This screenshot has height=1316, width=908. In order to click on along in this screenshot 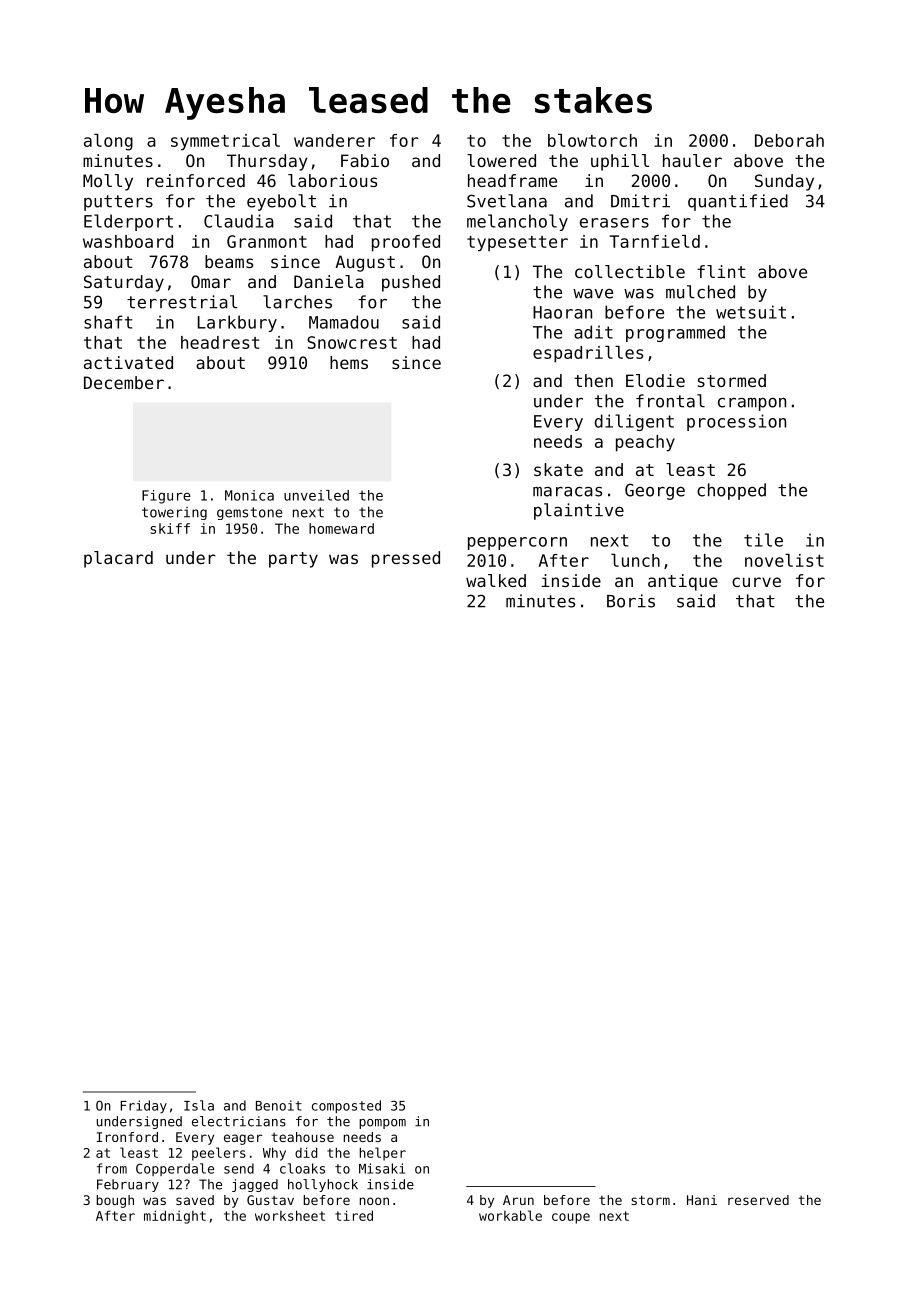, I will do `click(108, 142)`.
